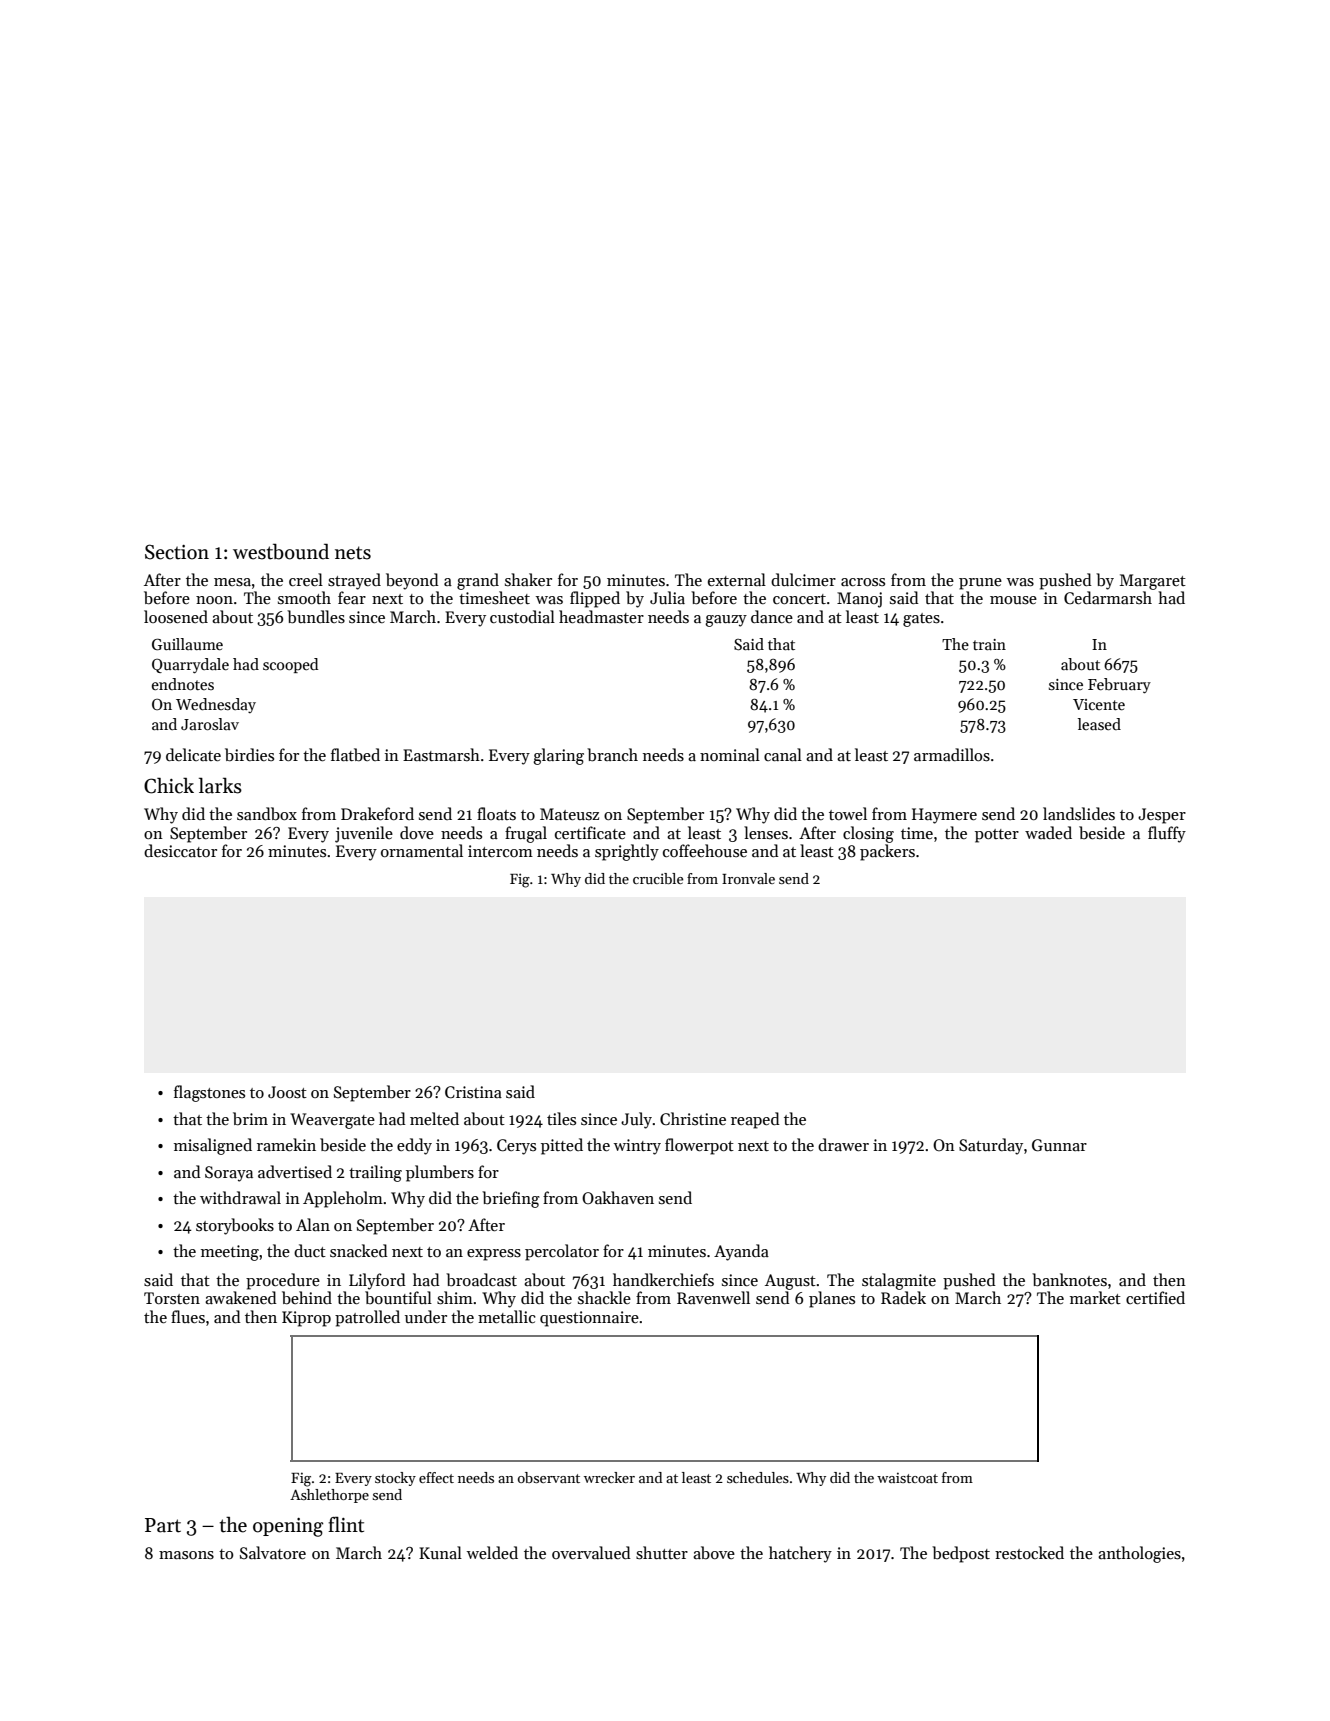 This page has width=1330, height=1721. What do you see at coordinates (766, 832) in the page?
I see `lenses` at bounding box center [766, 832].
